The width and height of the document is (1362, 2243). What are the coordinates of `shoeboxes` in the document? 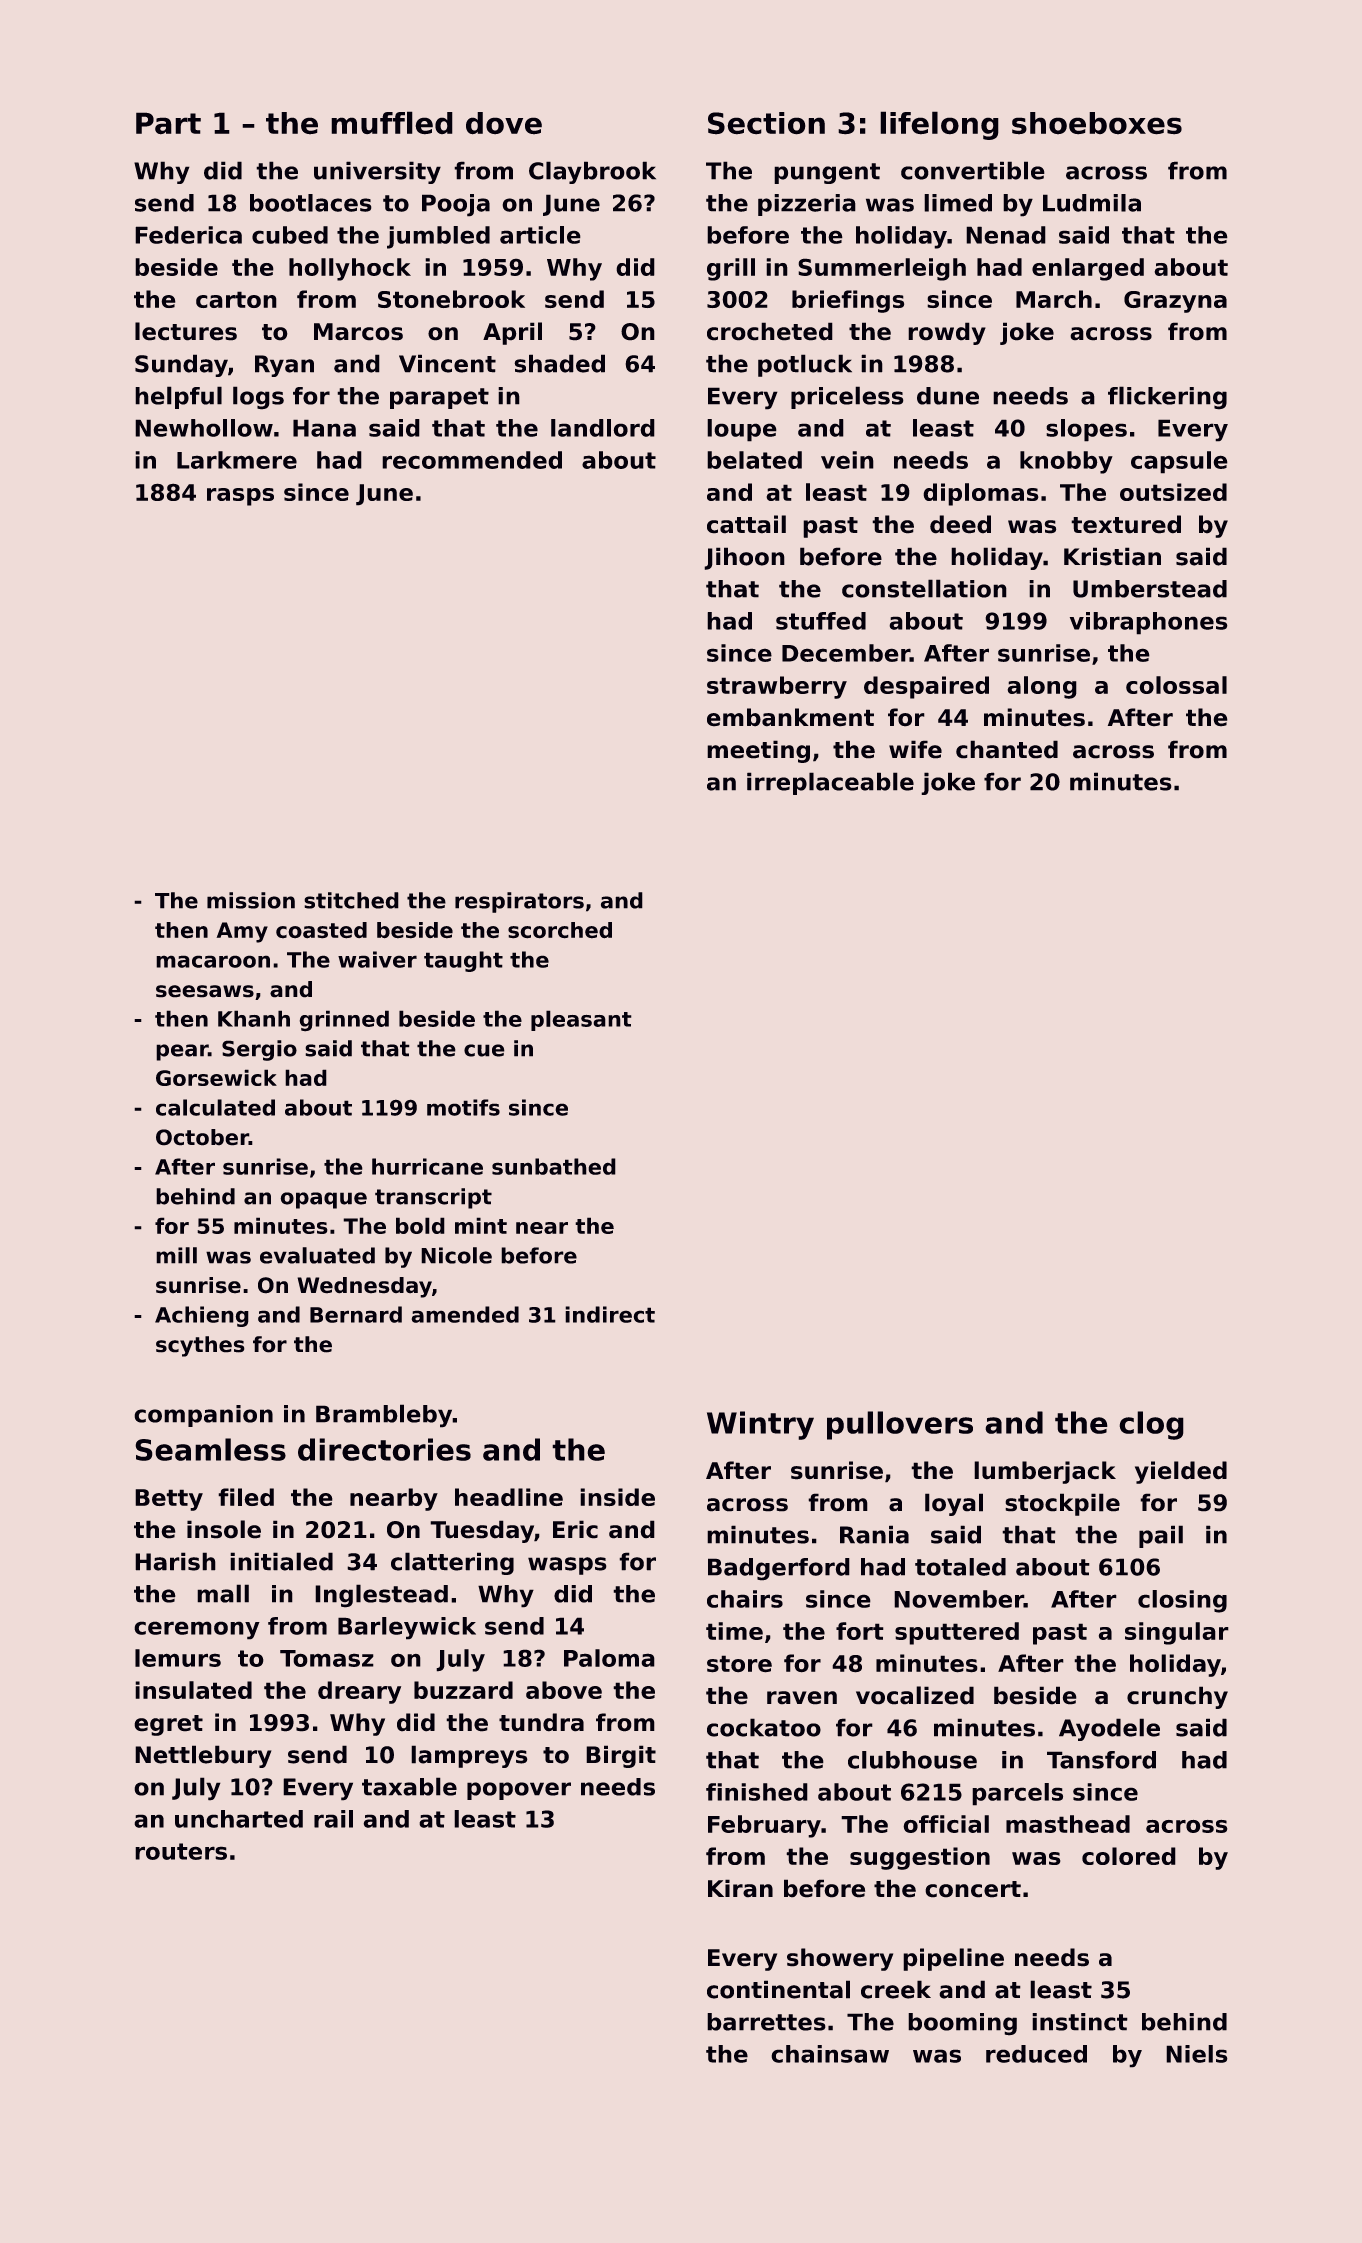 It's located at (1097, 123).
